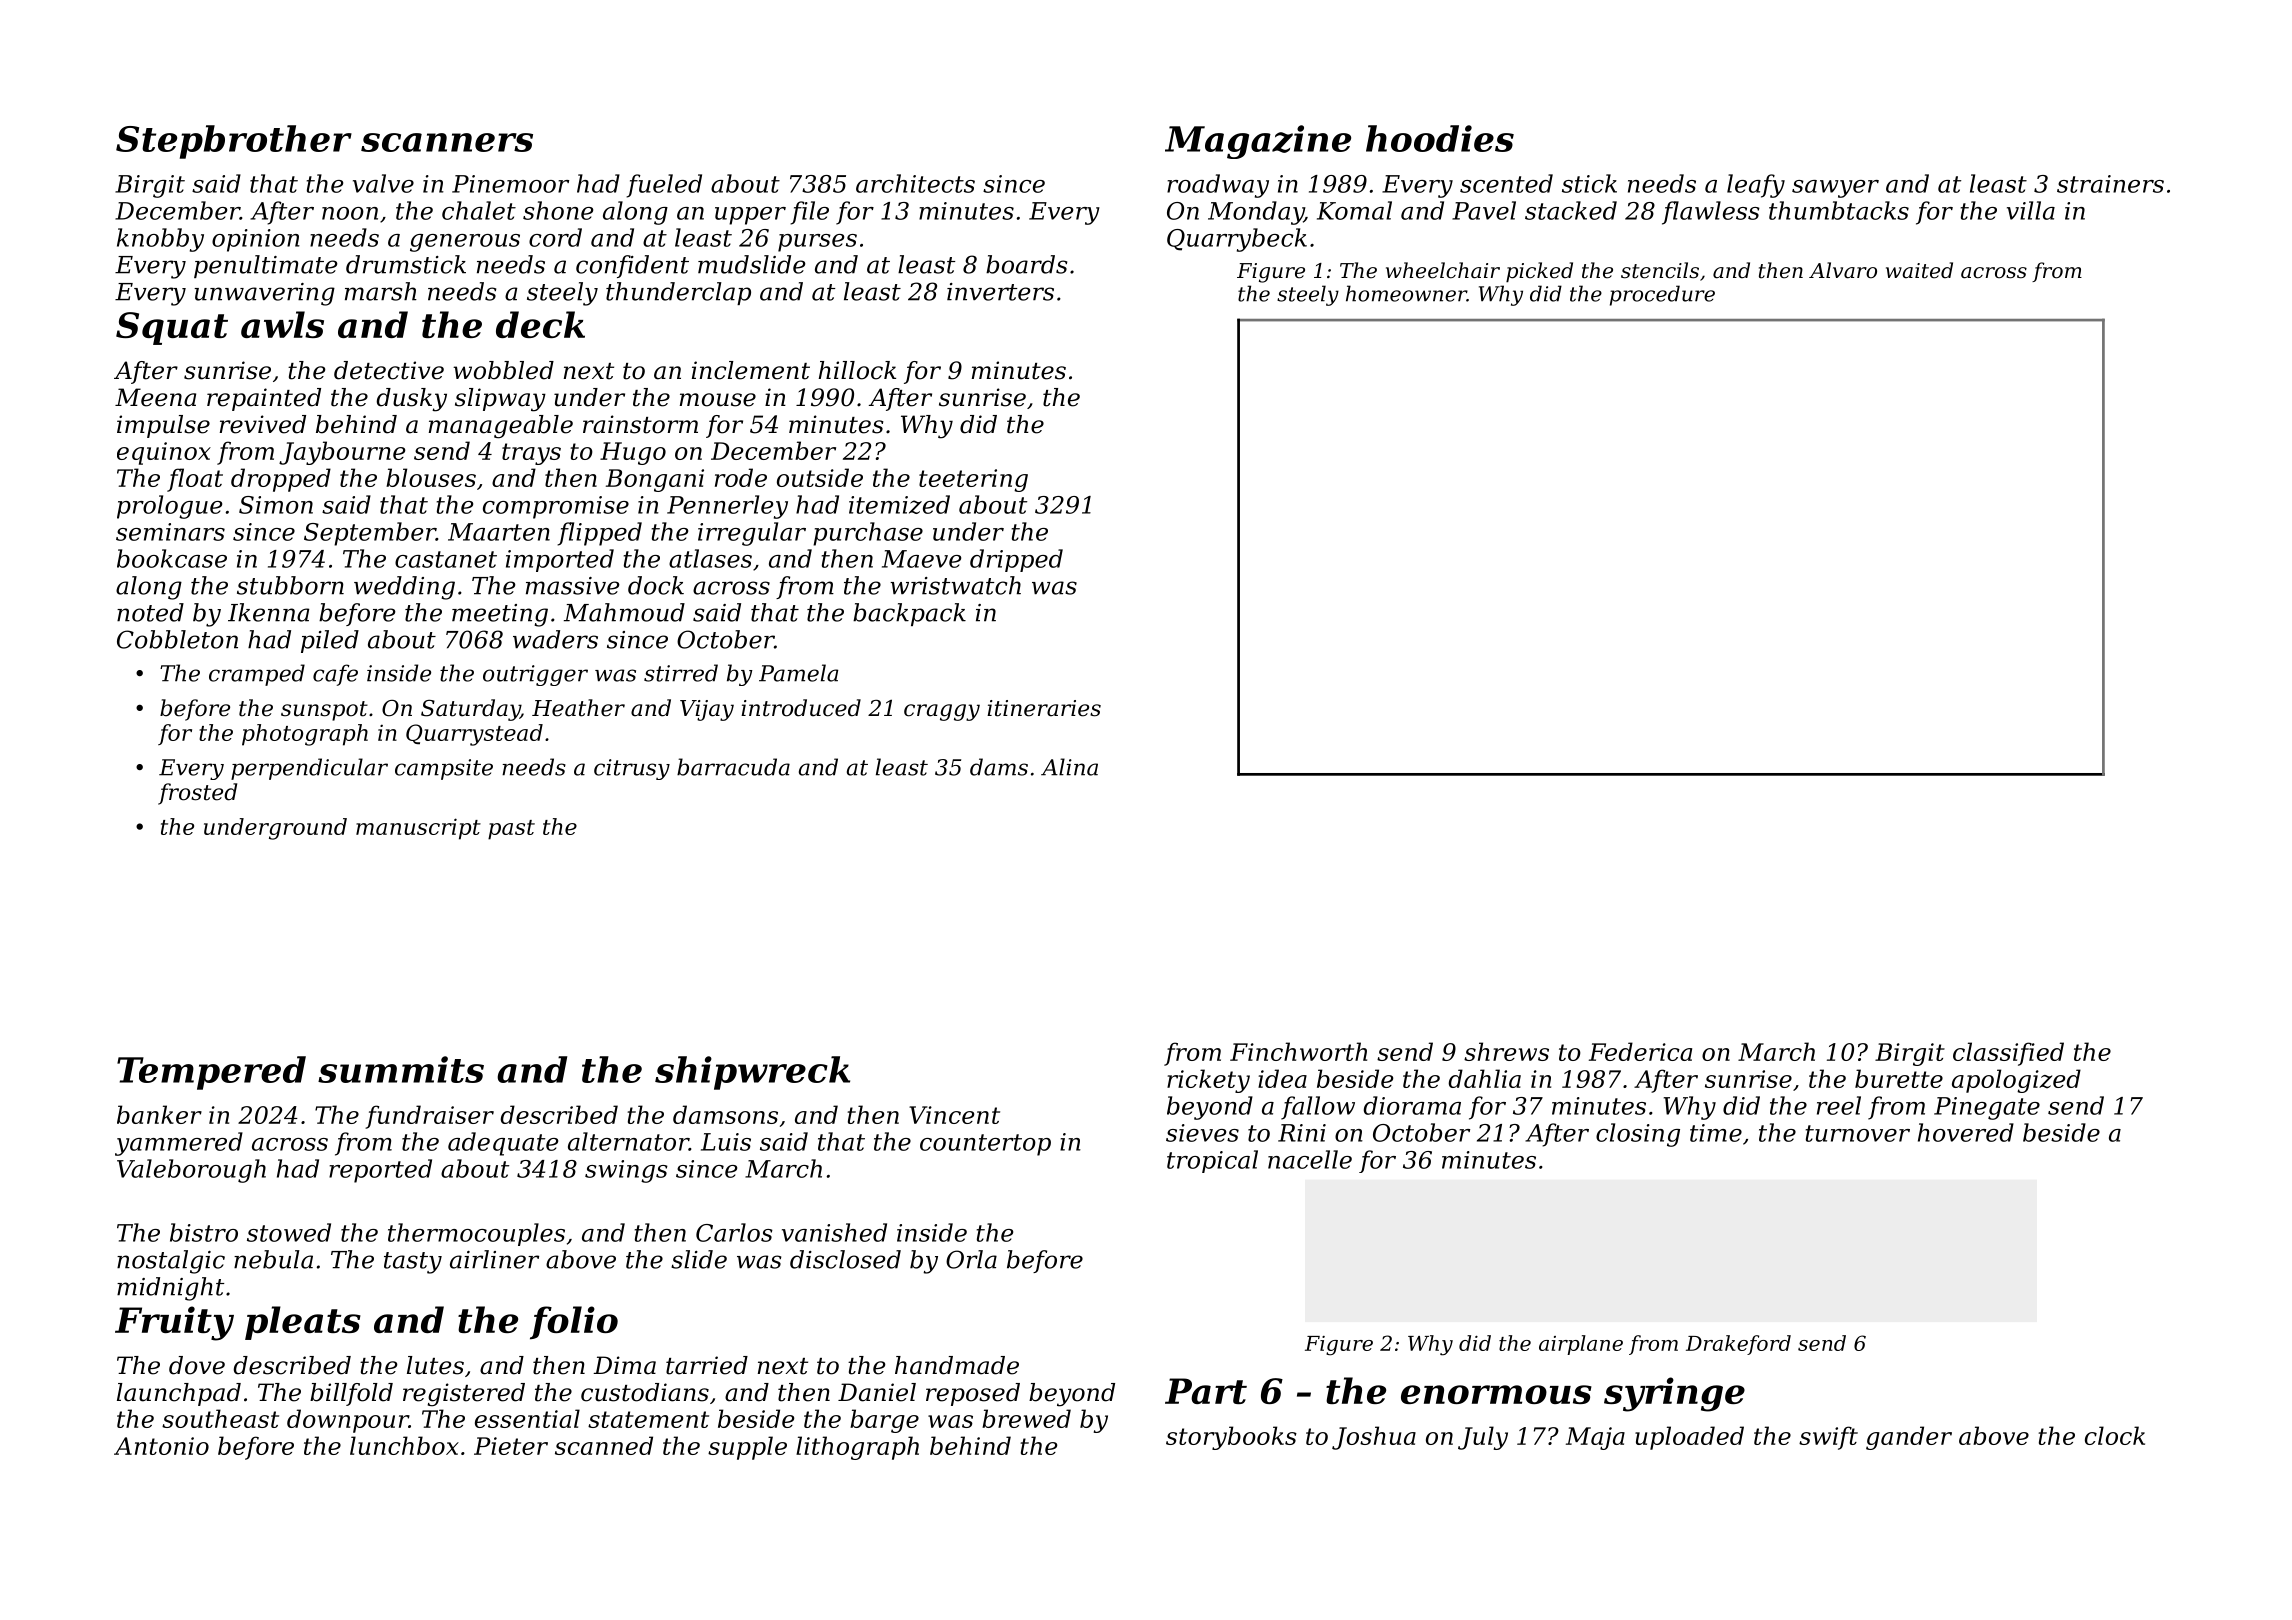 This screenshot has width=2292, height=1620. What do you see at coordinates (1208, 1081) in the screenshot?
I see `rickety` at bounding box center [1208, 1081].
